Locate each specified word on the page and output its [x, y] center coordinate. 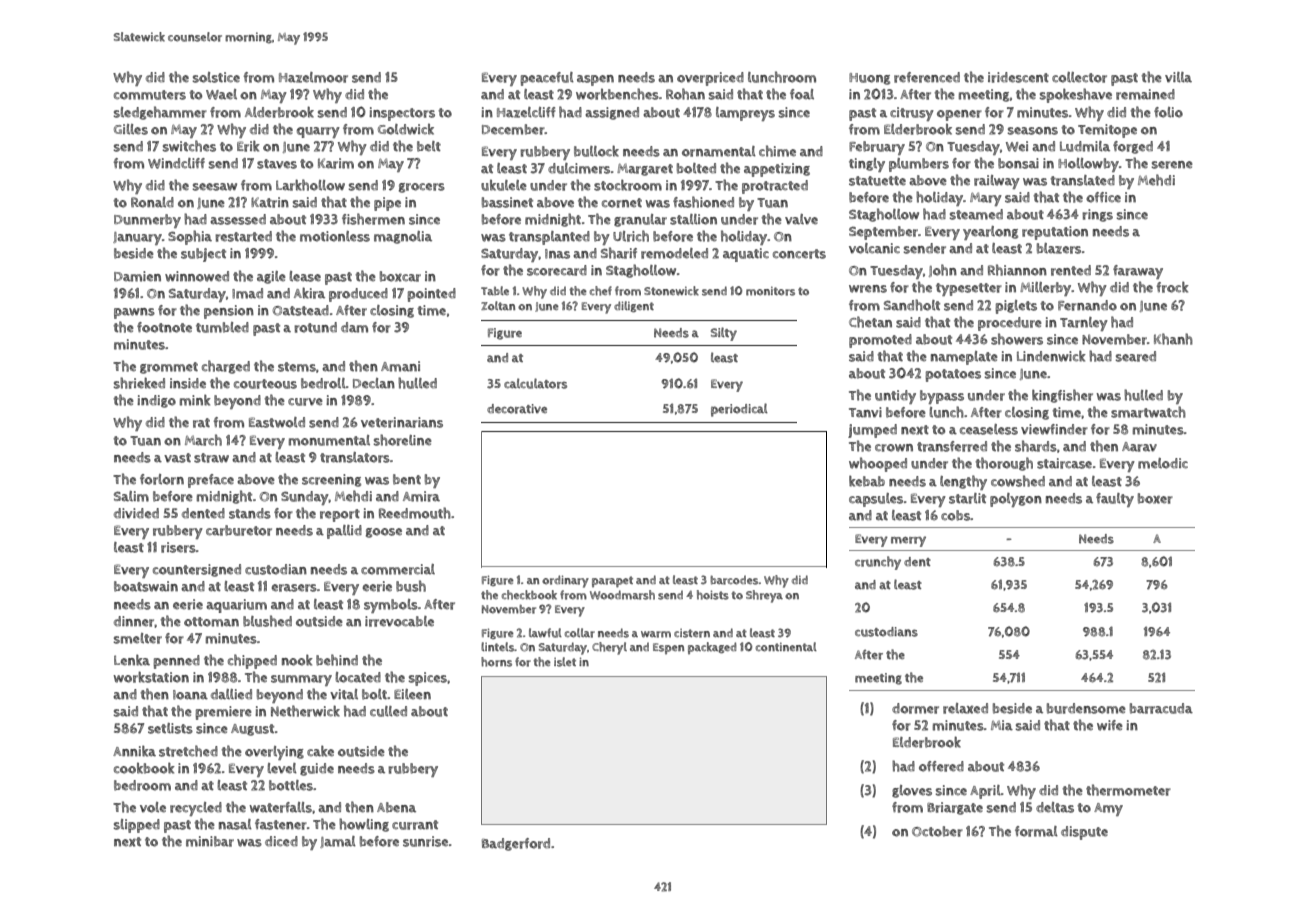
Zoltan [498, 306]
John [943, 270]
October [937, 831]
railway [997, 182]
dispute [1084, 833]
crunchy [878, 563]
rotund [315, 327]
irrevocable [399, 621]
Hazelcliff [526, 112]
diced [281, 841]
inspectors [402, 114]
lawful [545, 633]
